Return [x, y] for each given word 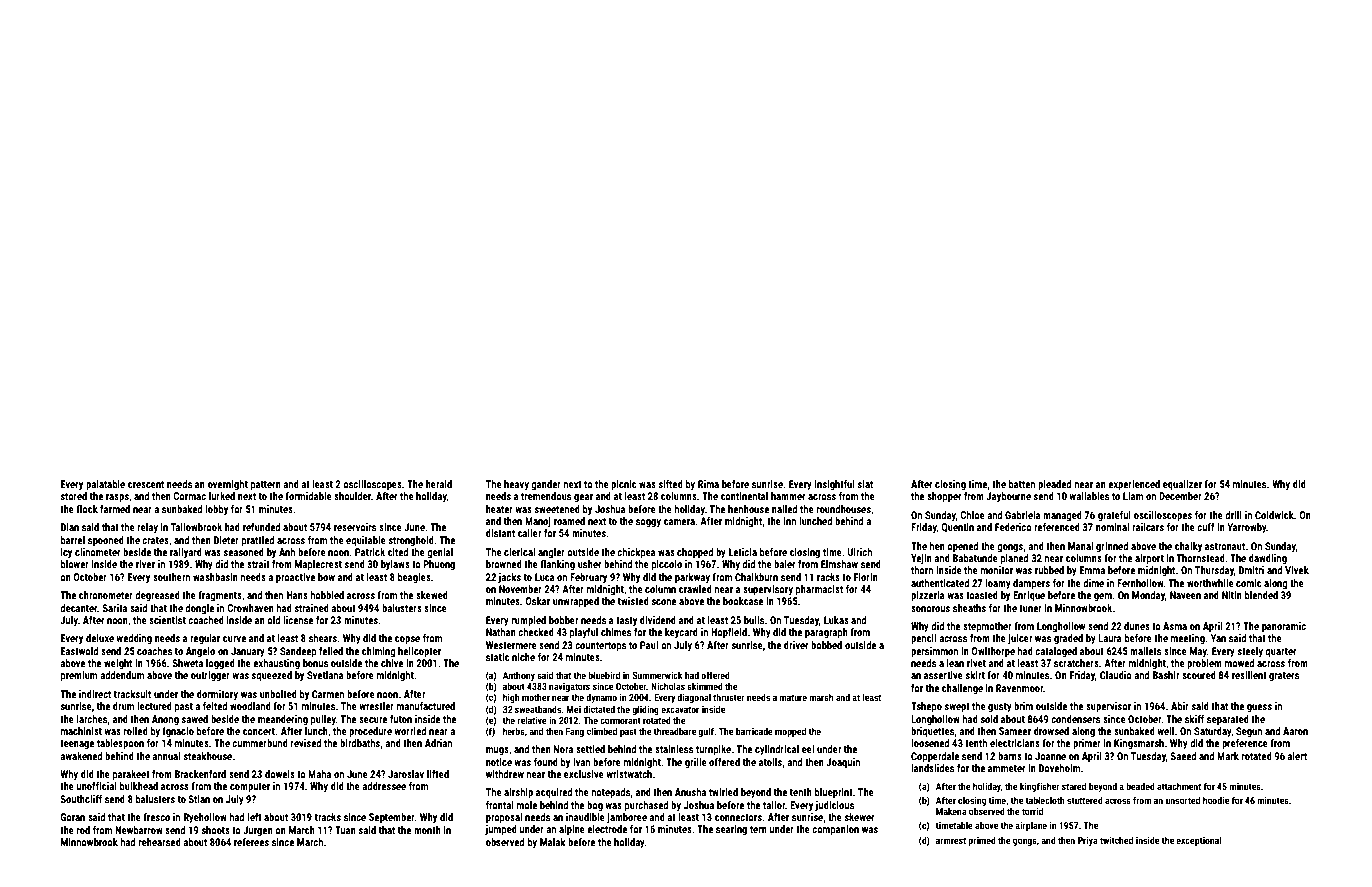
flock [87, 509]
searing [731, 830]
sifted [670, 484]
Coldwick [1274, 515]
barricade [754, 731]
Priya [1088, 841]
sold [989, 719]
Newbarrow [139, 830]
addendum [122, 675]
